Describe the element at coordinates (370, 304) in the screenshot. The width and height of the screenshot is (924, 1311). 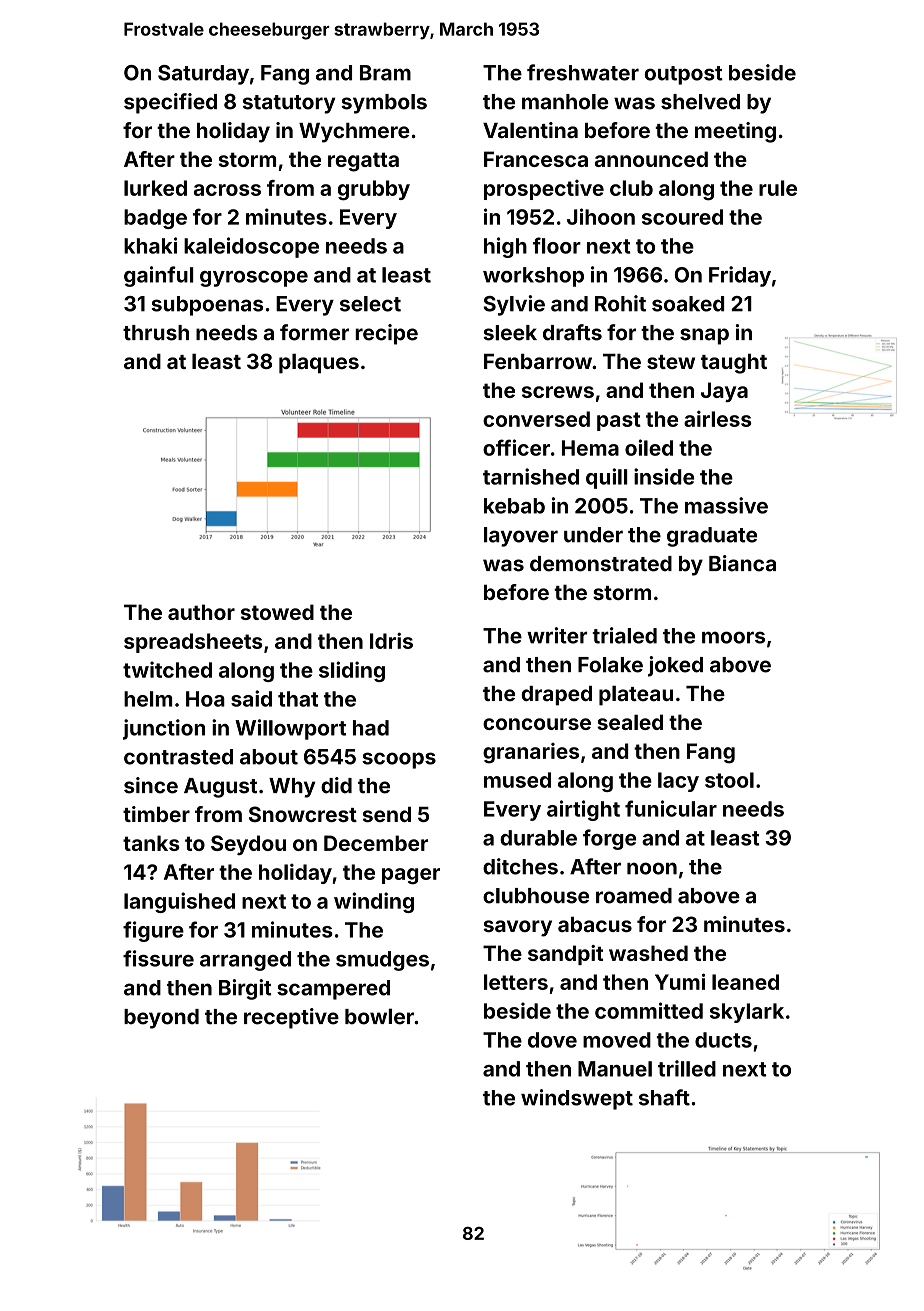
I see `select` at that location.
